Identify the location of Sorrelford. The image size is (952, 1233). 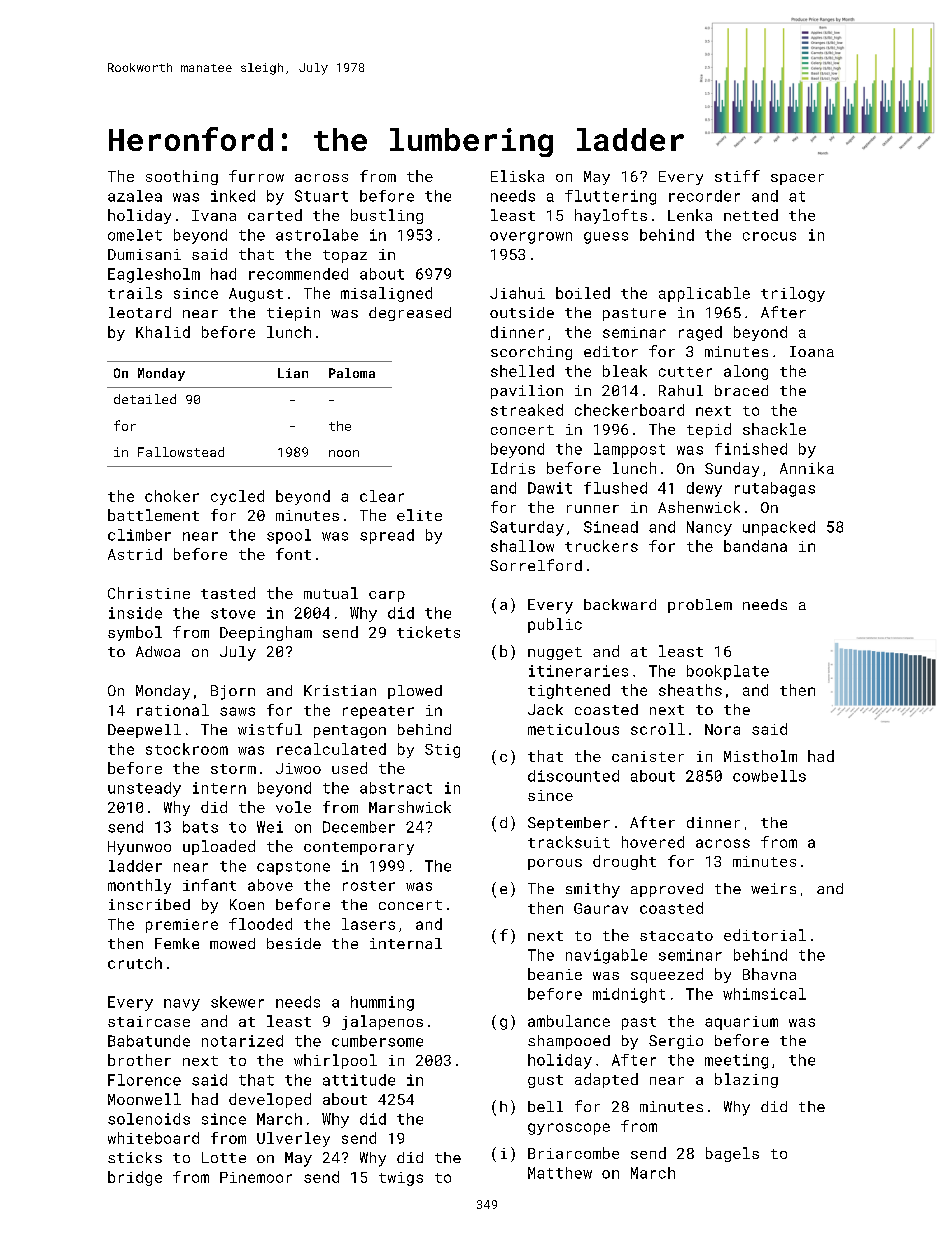
(536, 565).
